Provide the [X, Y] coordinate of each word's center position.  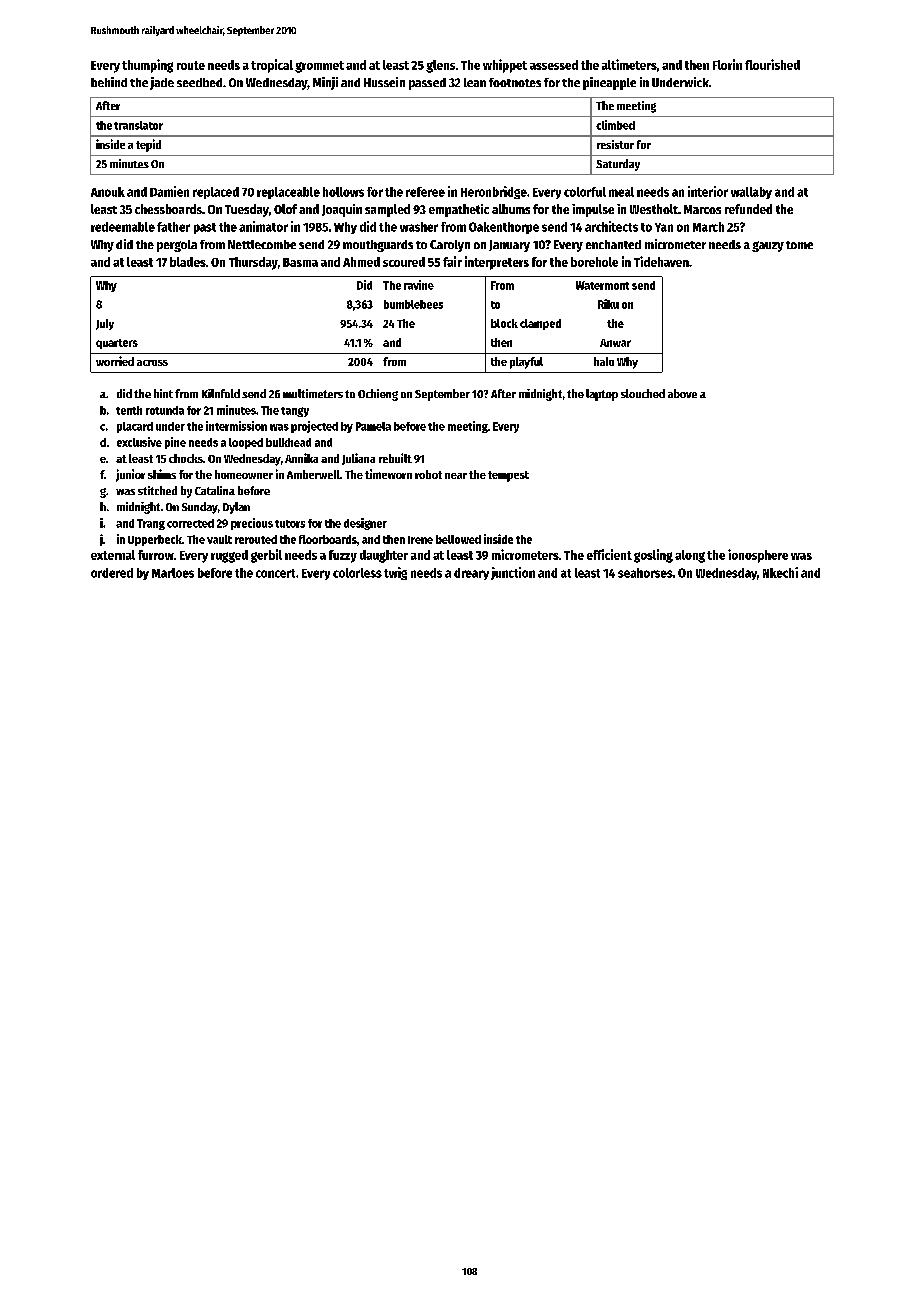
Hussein [384, 82]
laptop [602, 395]
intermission [236, 426]
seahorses [645, 573]
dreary [471, 574]
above [682, 393]
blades [188, 262]
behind [109, 82]
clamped [540, 324]
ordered [112, 573]
